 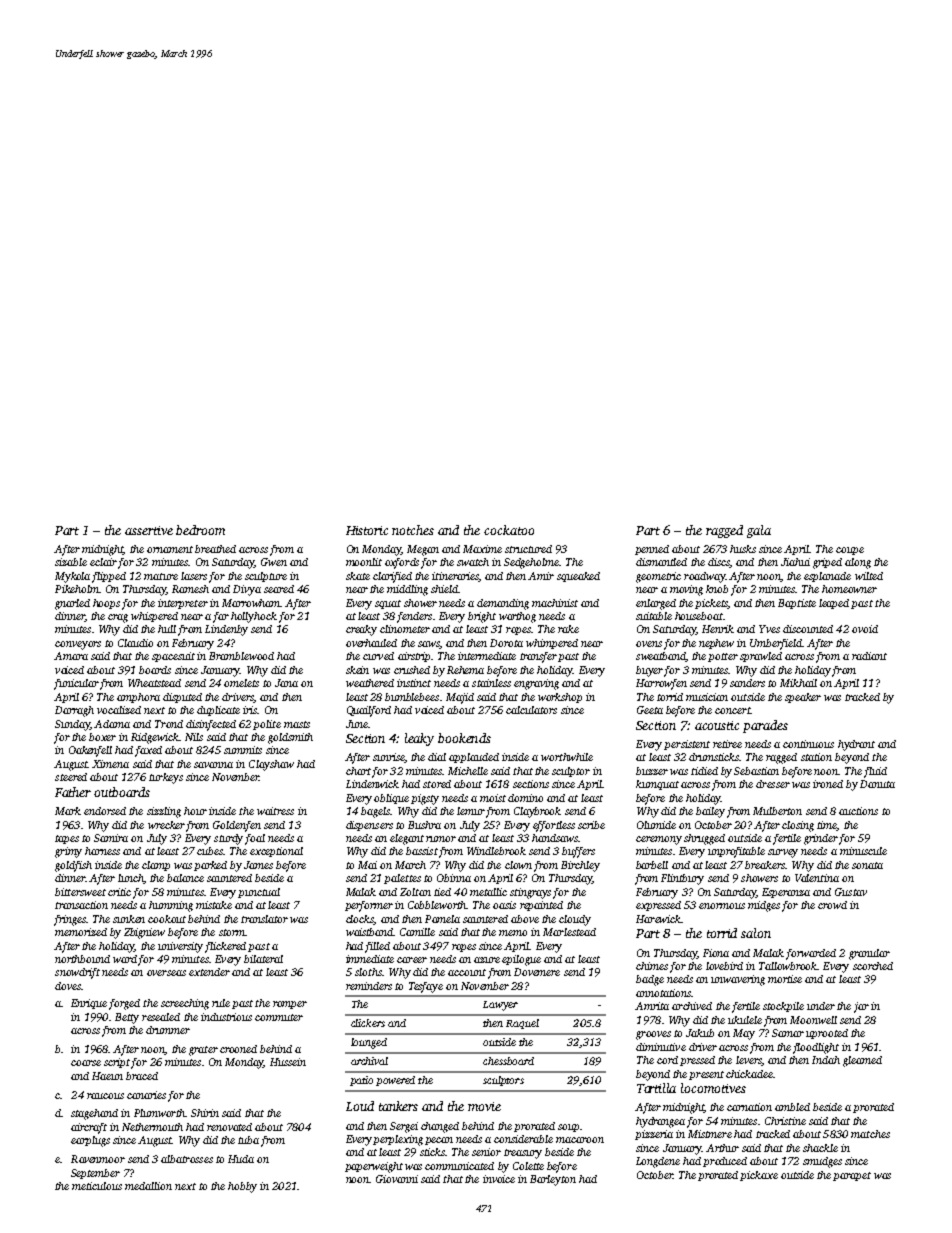 What do you see at coordinates (117, 1063) in the screenshot?
I see `script` at bounding box center [117, 1063].
